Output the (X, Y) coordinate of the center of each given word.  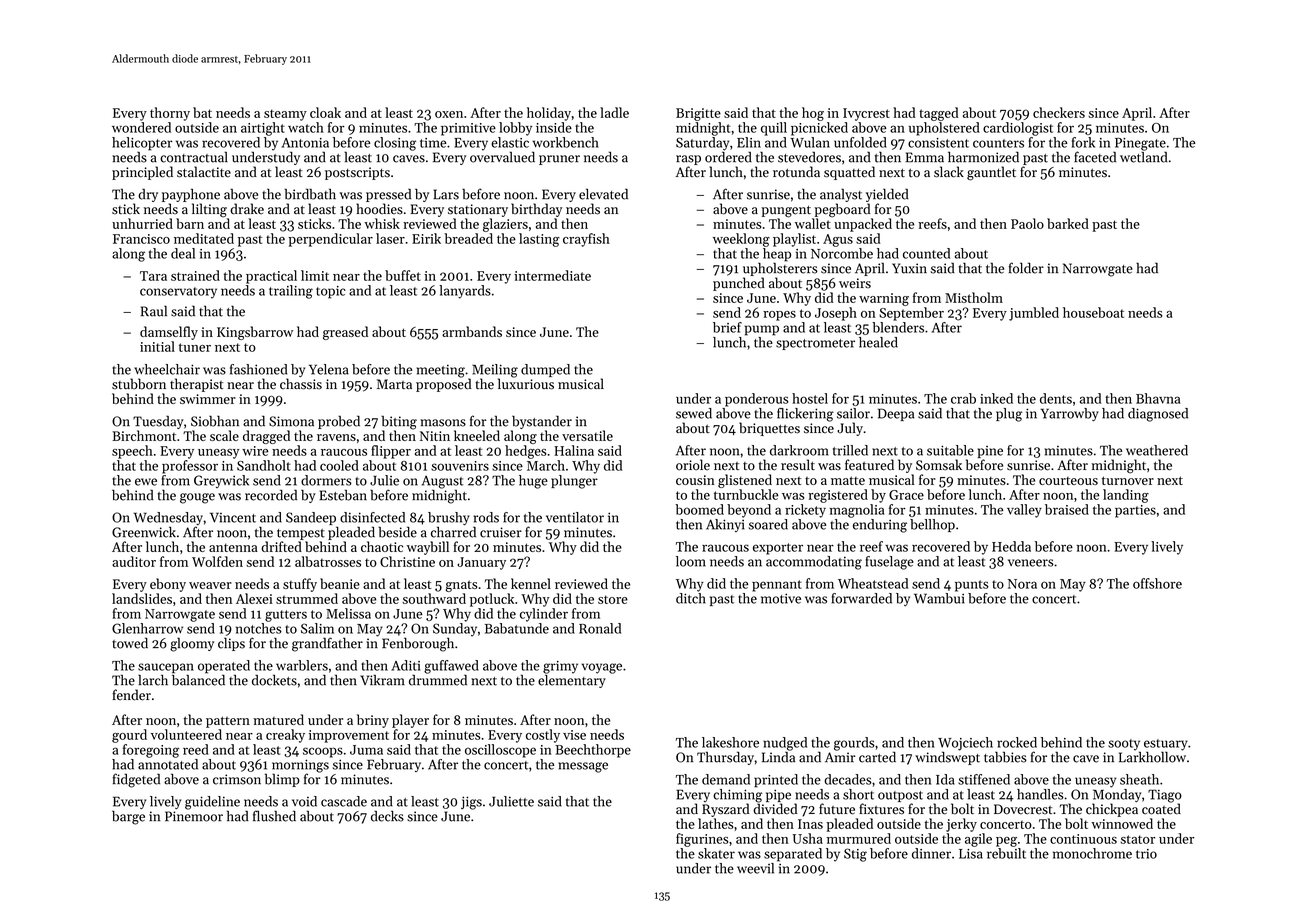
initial (157, 346)
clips (231, 644)
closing (395, 144)
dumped (545, 370)
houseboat (1093, 312)
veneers (1031, 563)
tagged (938, 114)
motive (781, 598)
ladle (614, 112)
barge (128, 817)
